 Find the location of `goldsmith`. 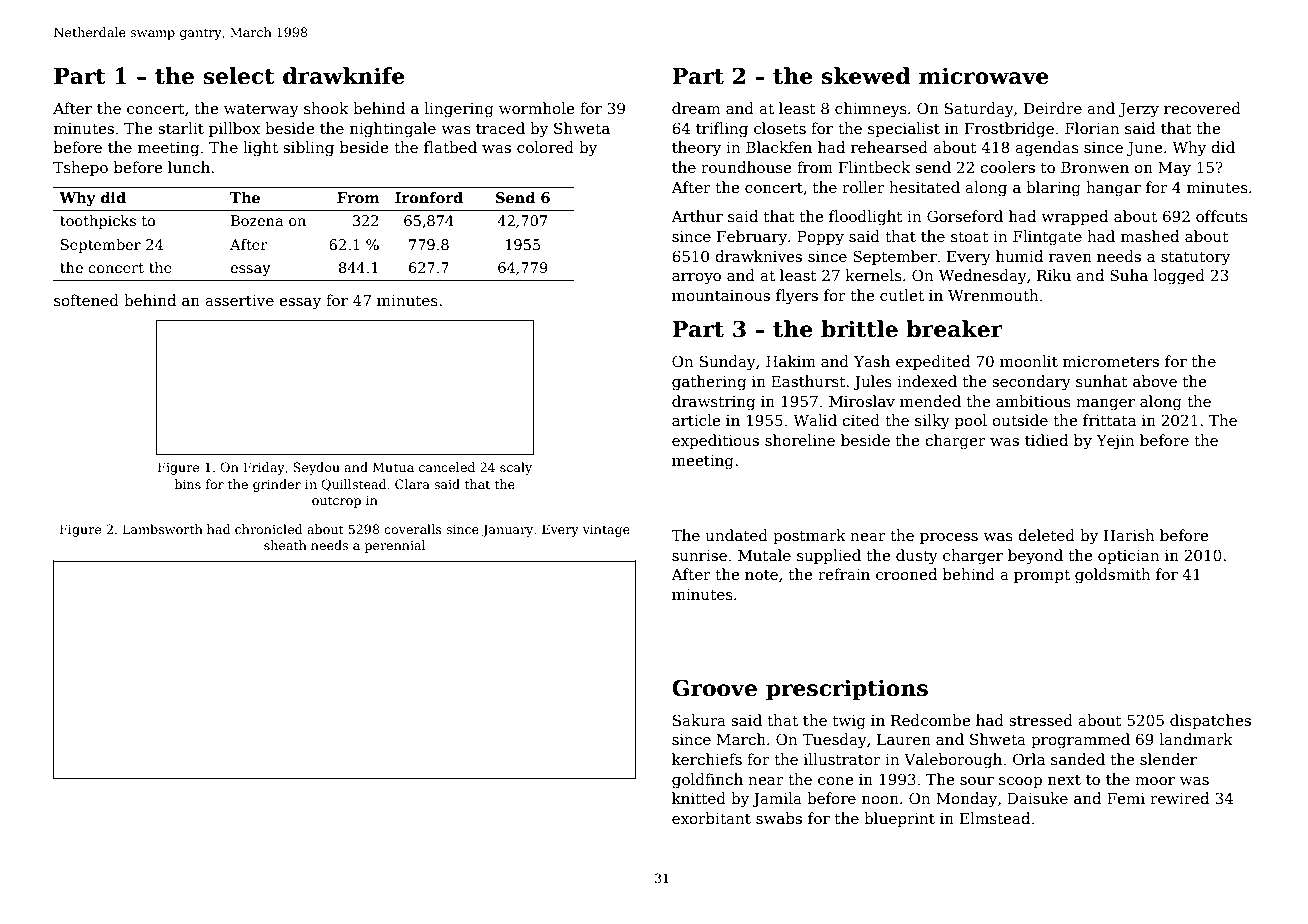

goldsmith is located at coordinates (1113, 576).
